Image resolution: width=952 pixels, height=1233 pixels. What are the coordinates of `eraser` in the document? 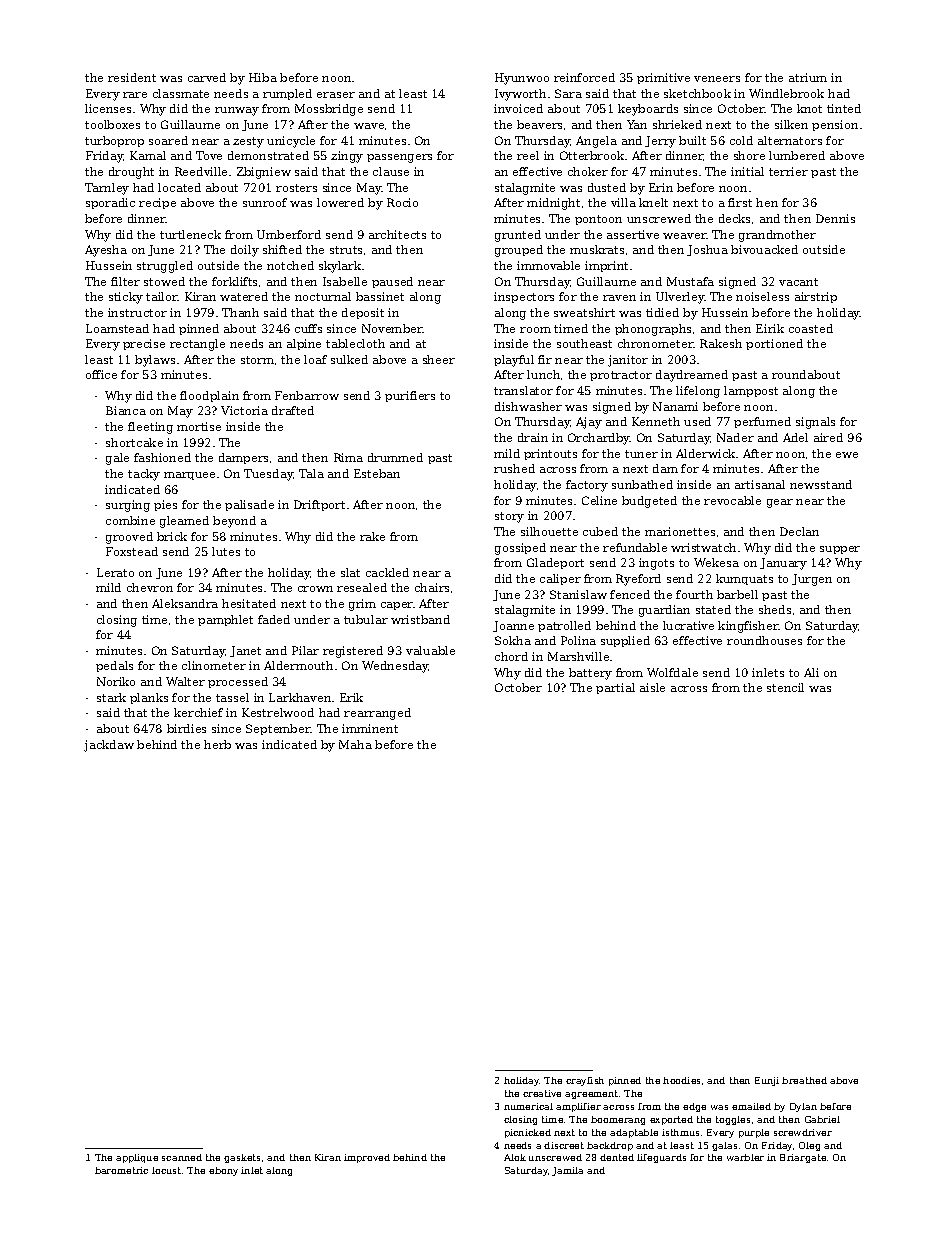 It's located at (336, 95).
